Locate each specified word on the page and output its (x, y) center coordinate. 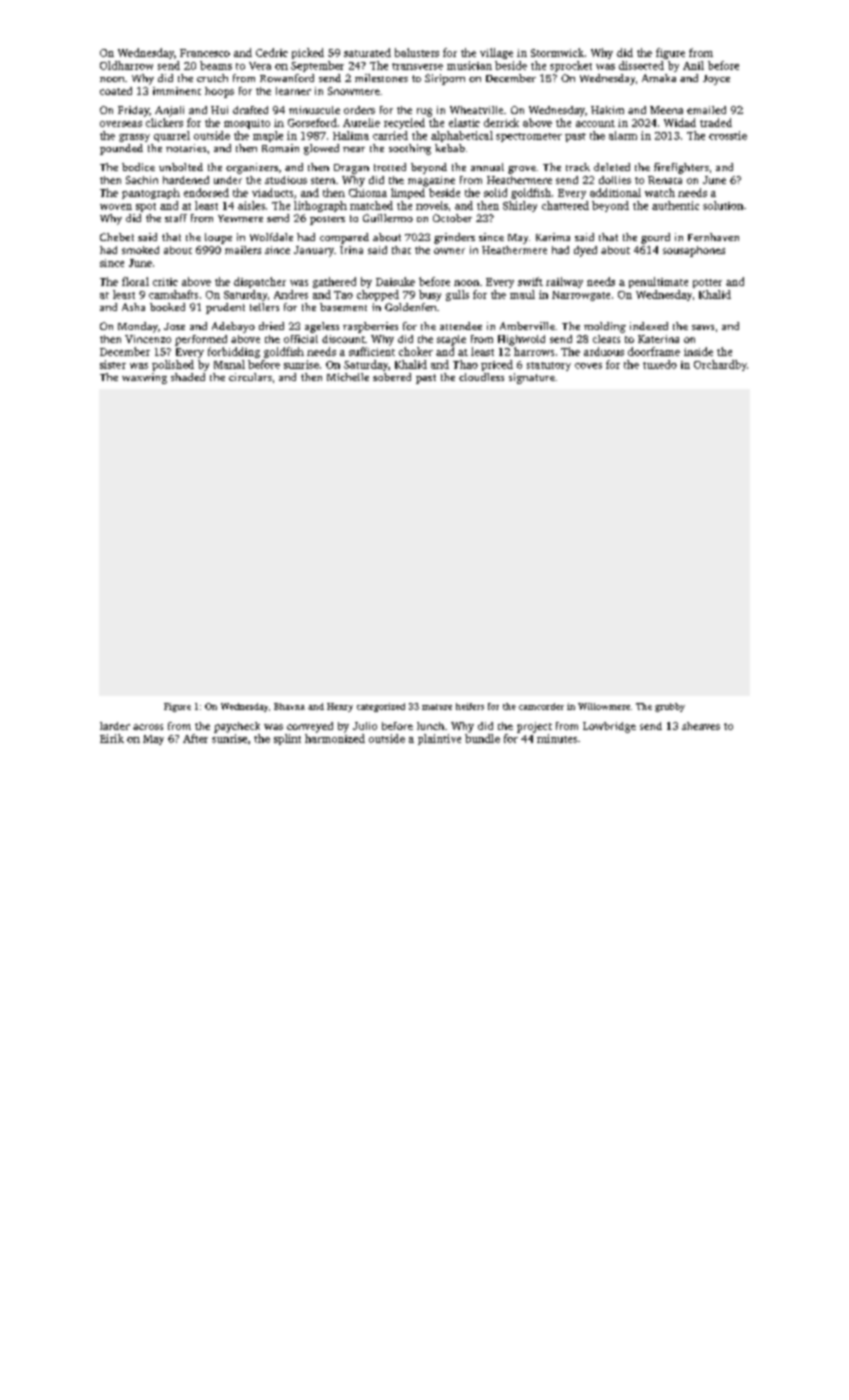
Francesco (205, 53)
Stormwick (557, 52)
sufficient (372, 351)
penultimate (658, 282)
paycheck (237, 727)
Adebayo (233, 327)
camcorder (541, 706)
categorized (381, 707)
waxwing (144, 378)
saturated (367, 52)
